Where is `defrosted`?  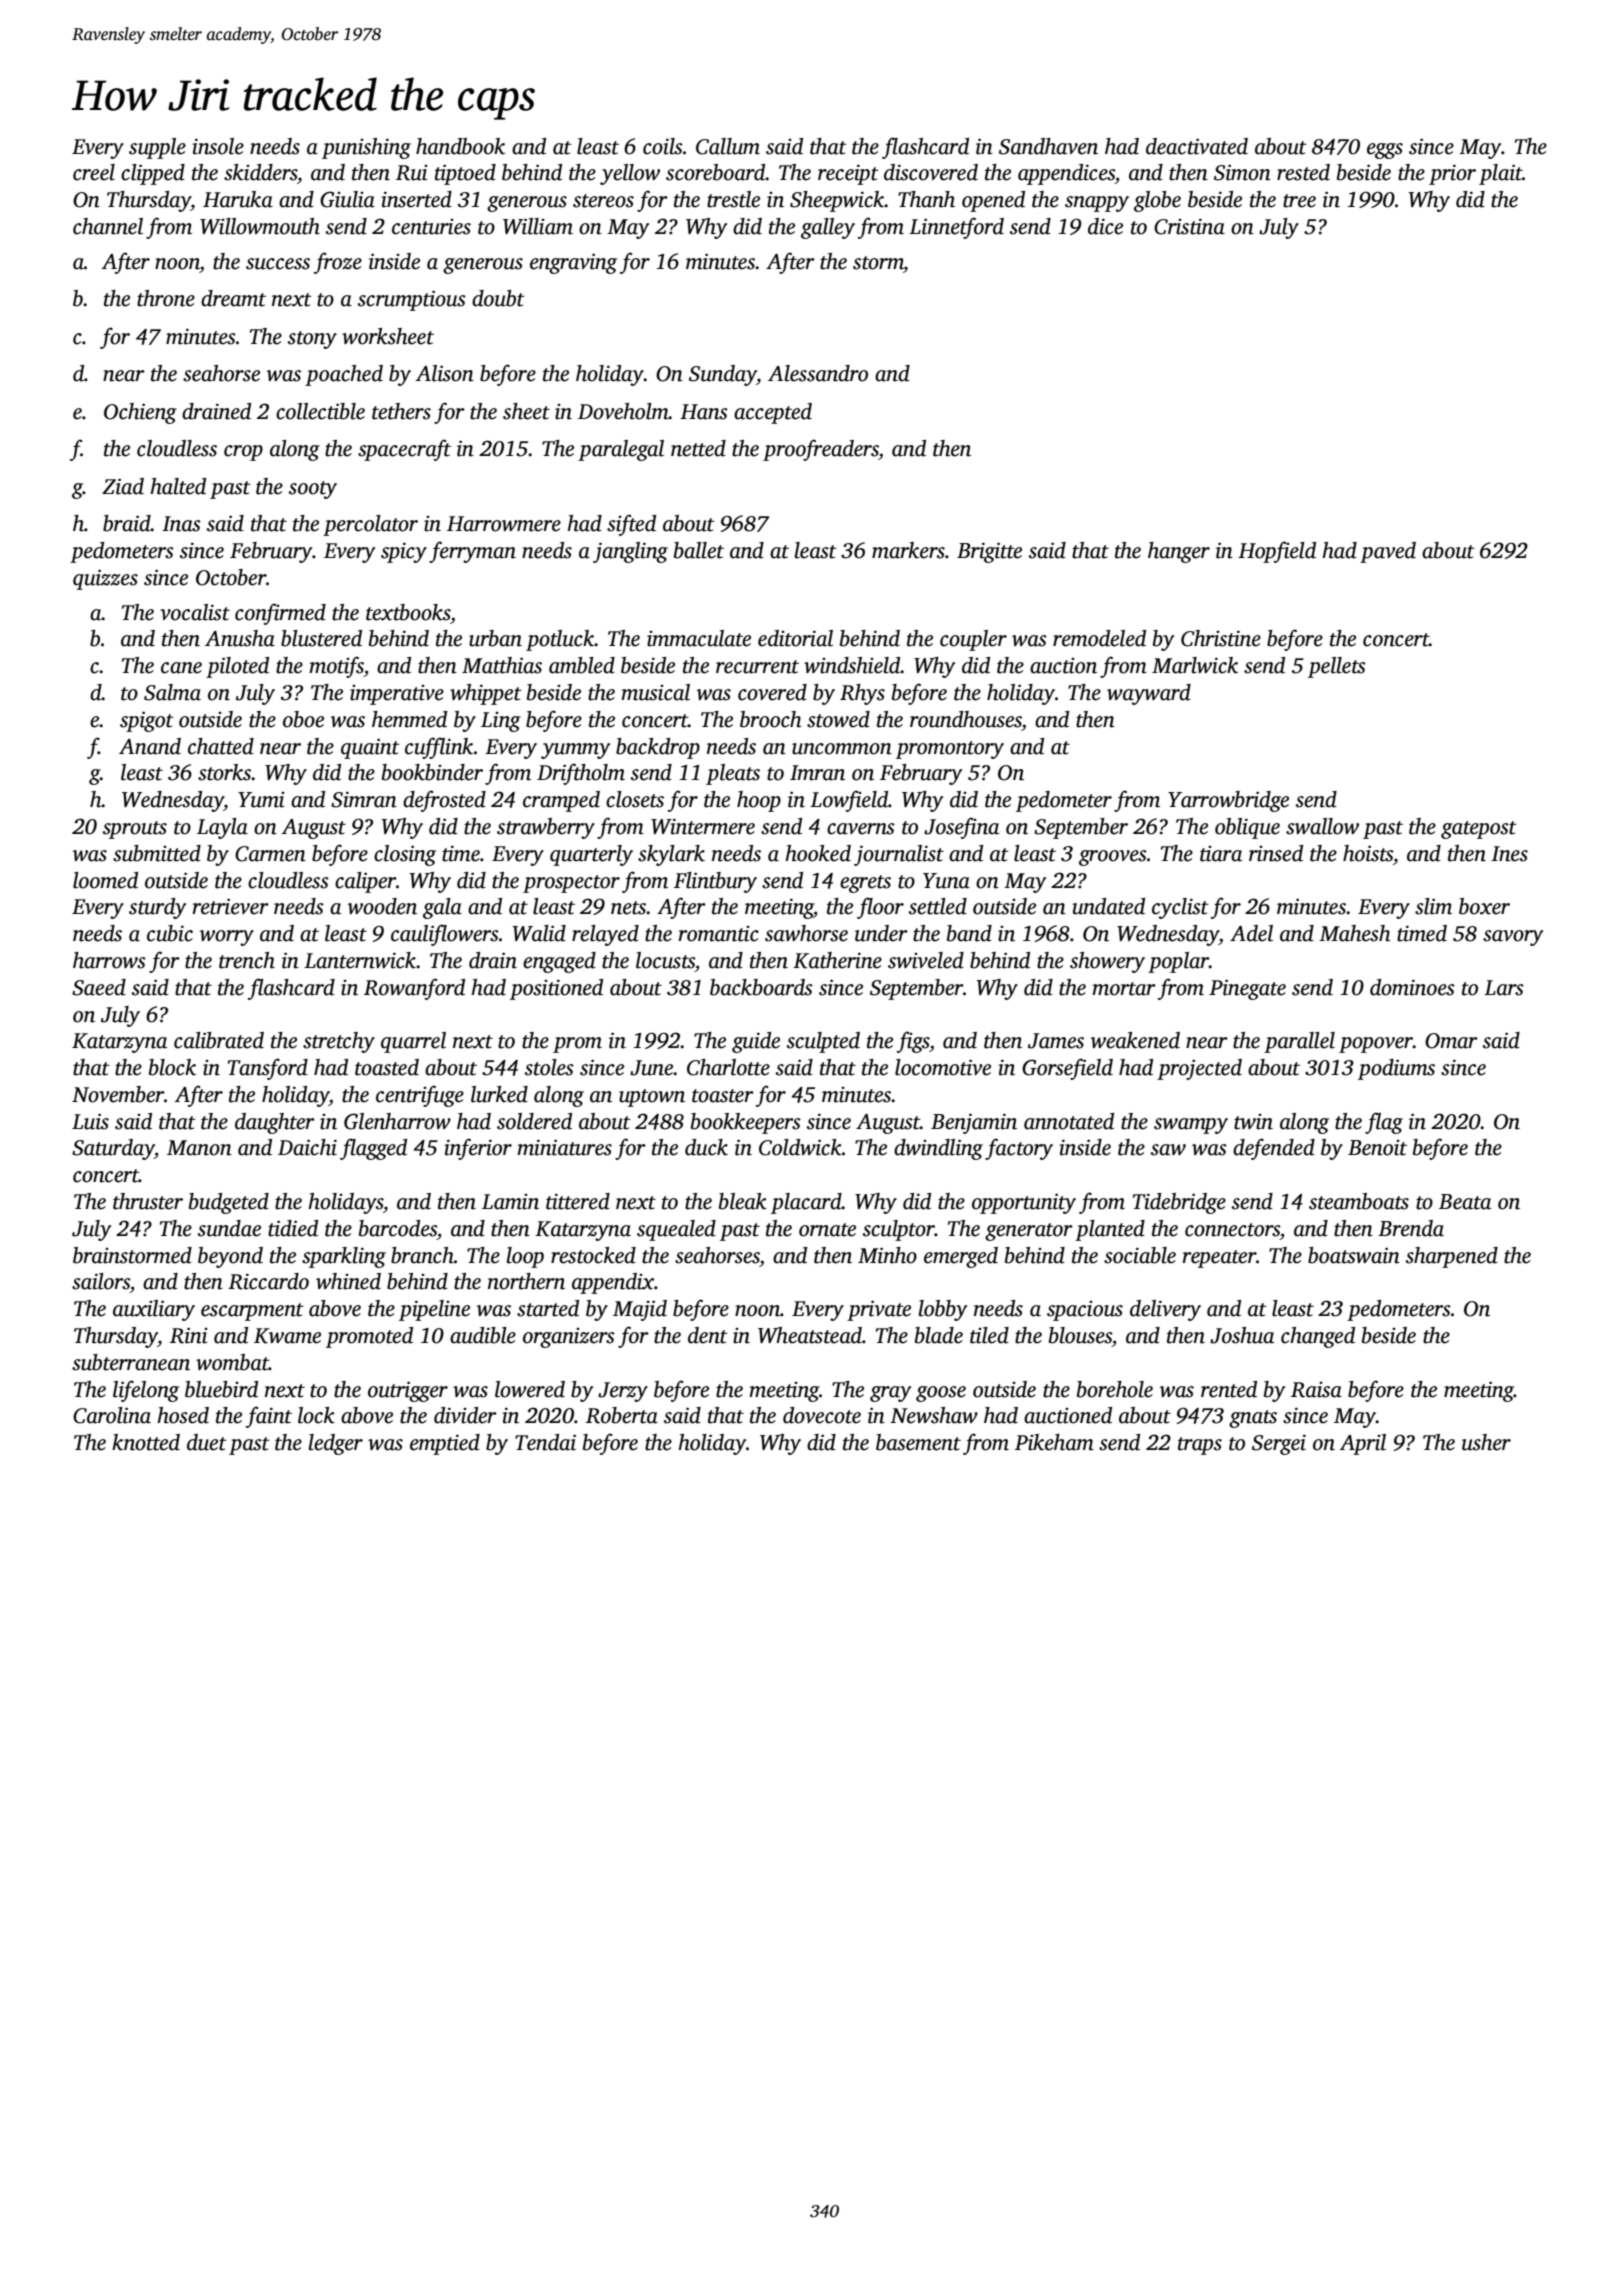 defrosted is located at coordinates (444, 801).
